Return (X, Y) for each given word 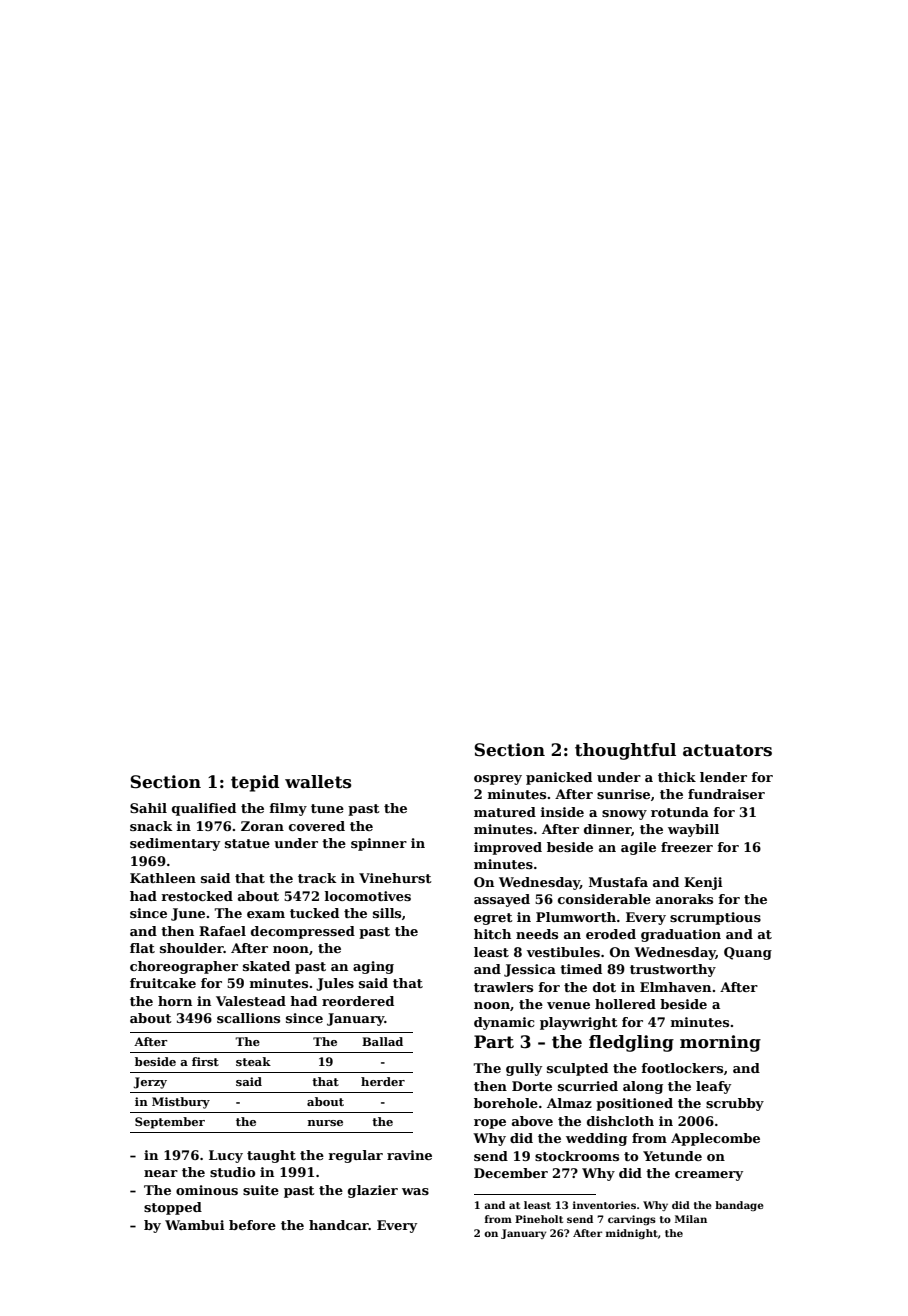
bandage (739, 1206)
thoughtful (625, 751)
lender (723, 777)
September (170, 1123)
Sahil (148, 808)
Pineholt (539, 1219)
